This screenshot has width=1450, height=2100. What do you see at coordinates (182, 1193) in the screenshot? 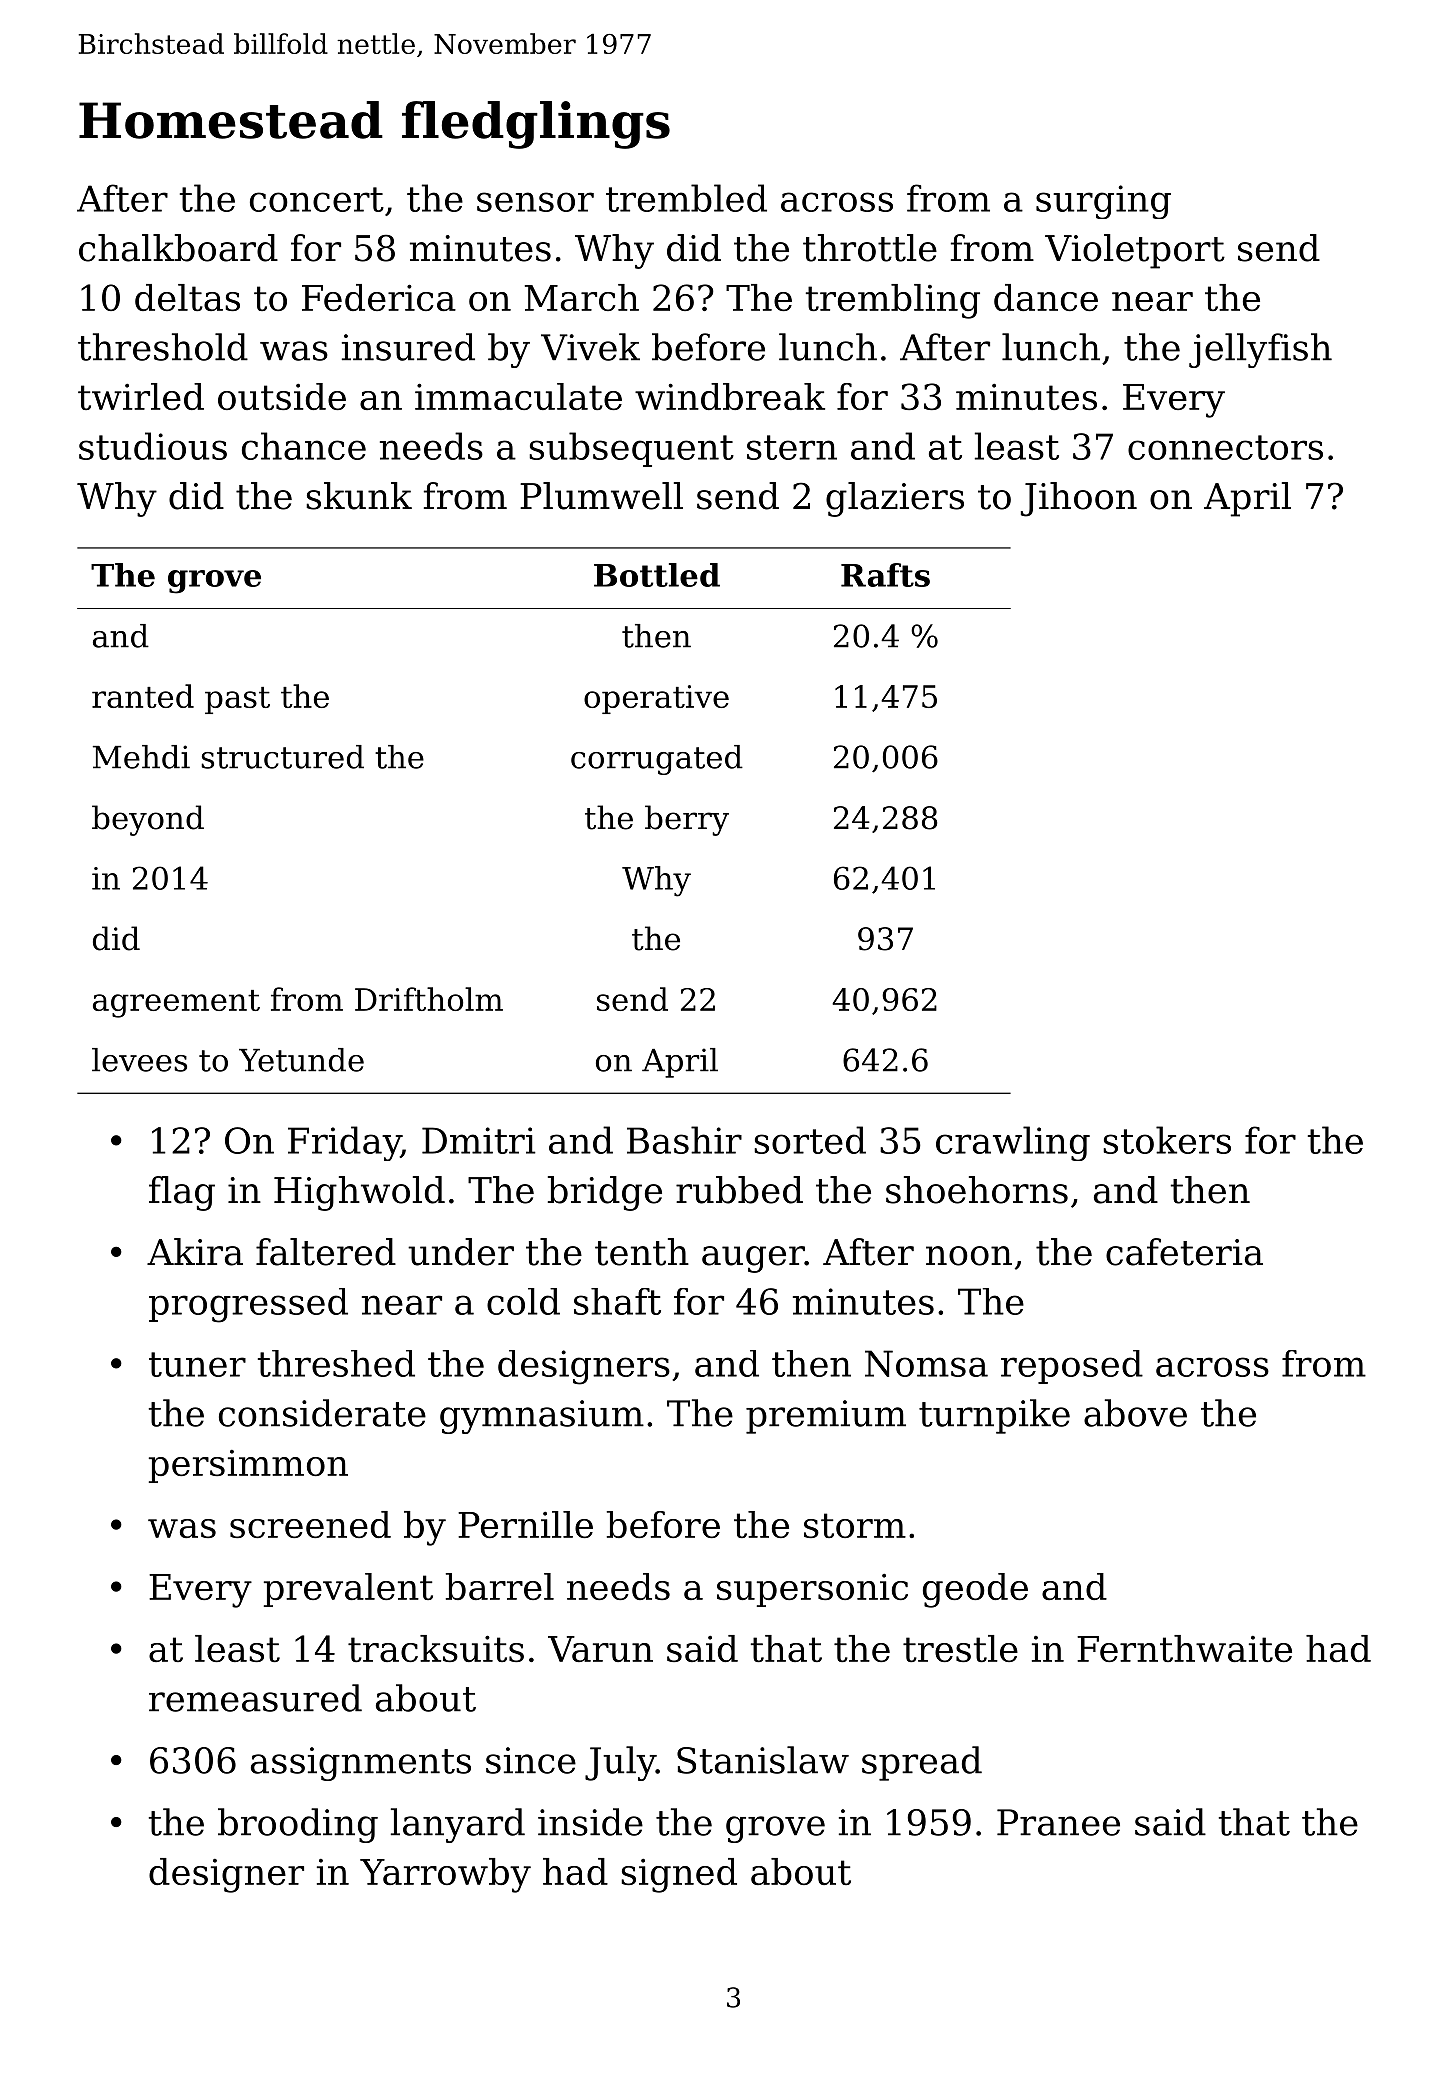
I see `flag` at bounding box center [182, 1193].
